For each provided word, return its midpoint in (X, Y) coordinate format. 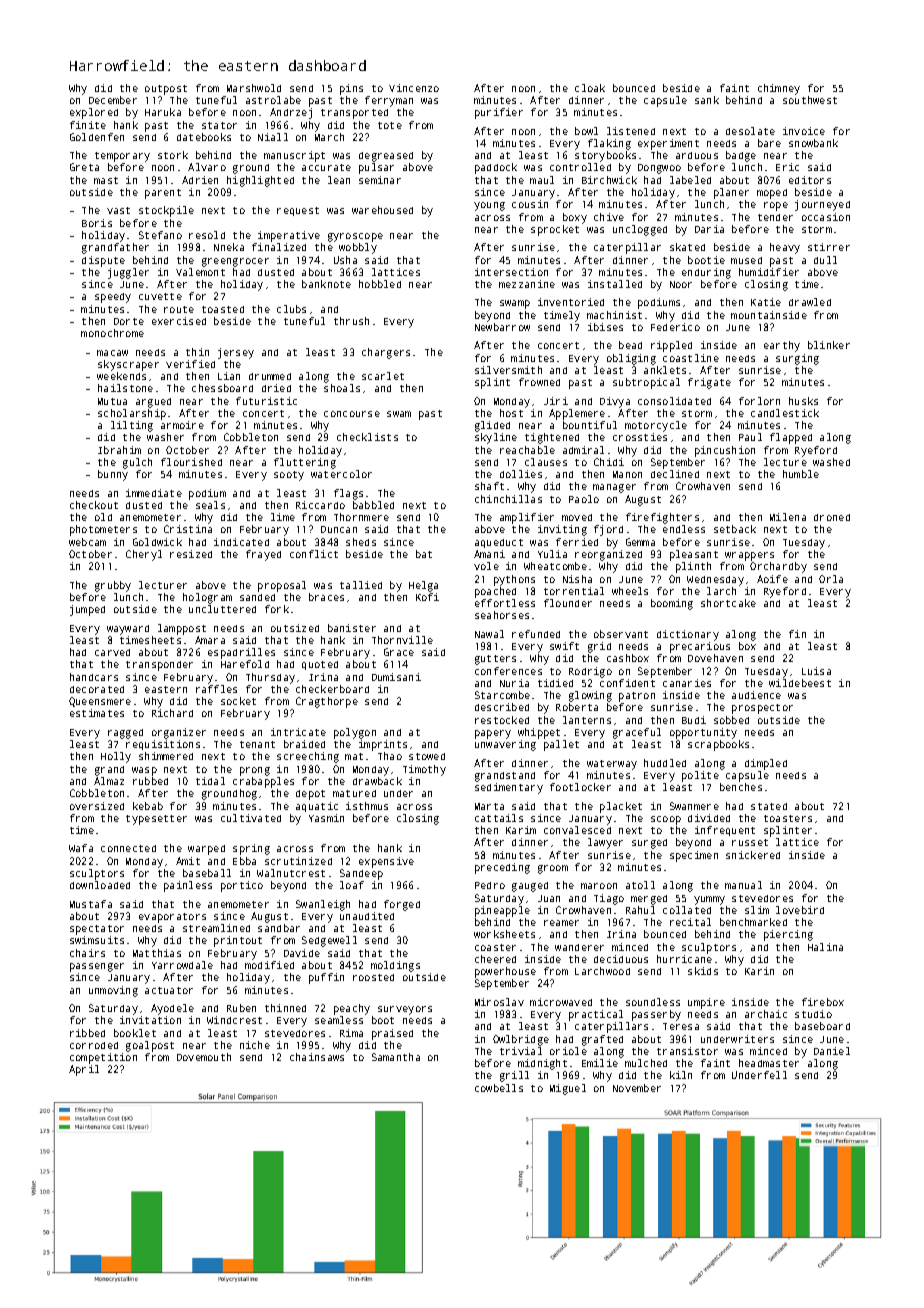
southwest (810, 100)
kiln (681, 1075)
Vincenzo (414, 88)
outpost (166, 90)
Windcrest (234, 1020)
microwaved (561, 1002)
